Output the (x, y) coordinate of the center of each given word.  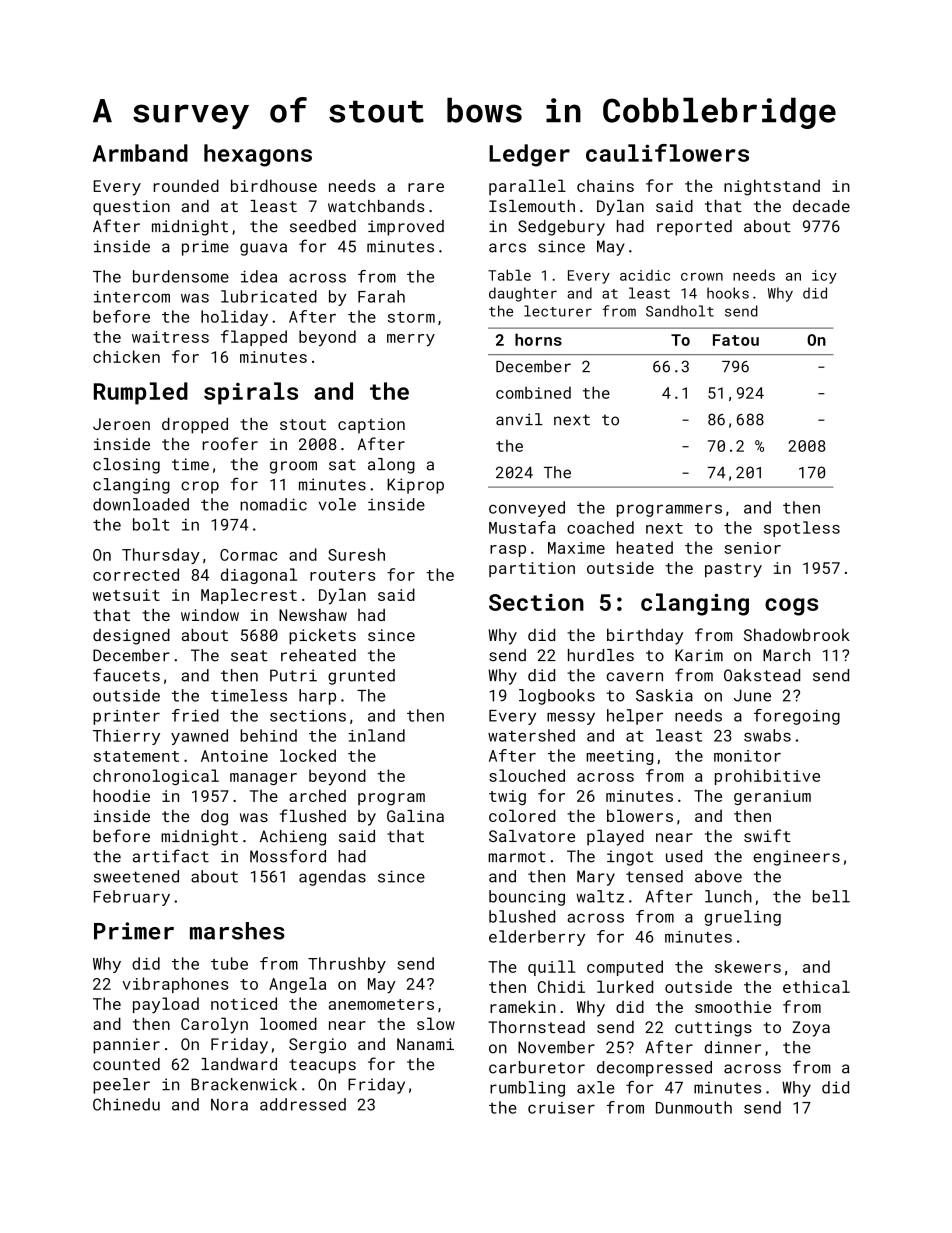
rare (426, 187)
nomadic (273, 504)
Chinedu (126, 1104)
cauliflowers (667, 153)
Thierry (126, 737)
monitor (747, 756)
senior (752, 548)
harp (317, 697)
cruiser (561, 1108)
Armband (140, 153)
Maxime (576, 548)
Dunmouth (694, 1107)
